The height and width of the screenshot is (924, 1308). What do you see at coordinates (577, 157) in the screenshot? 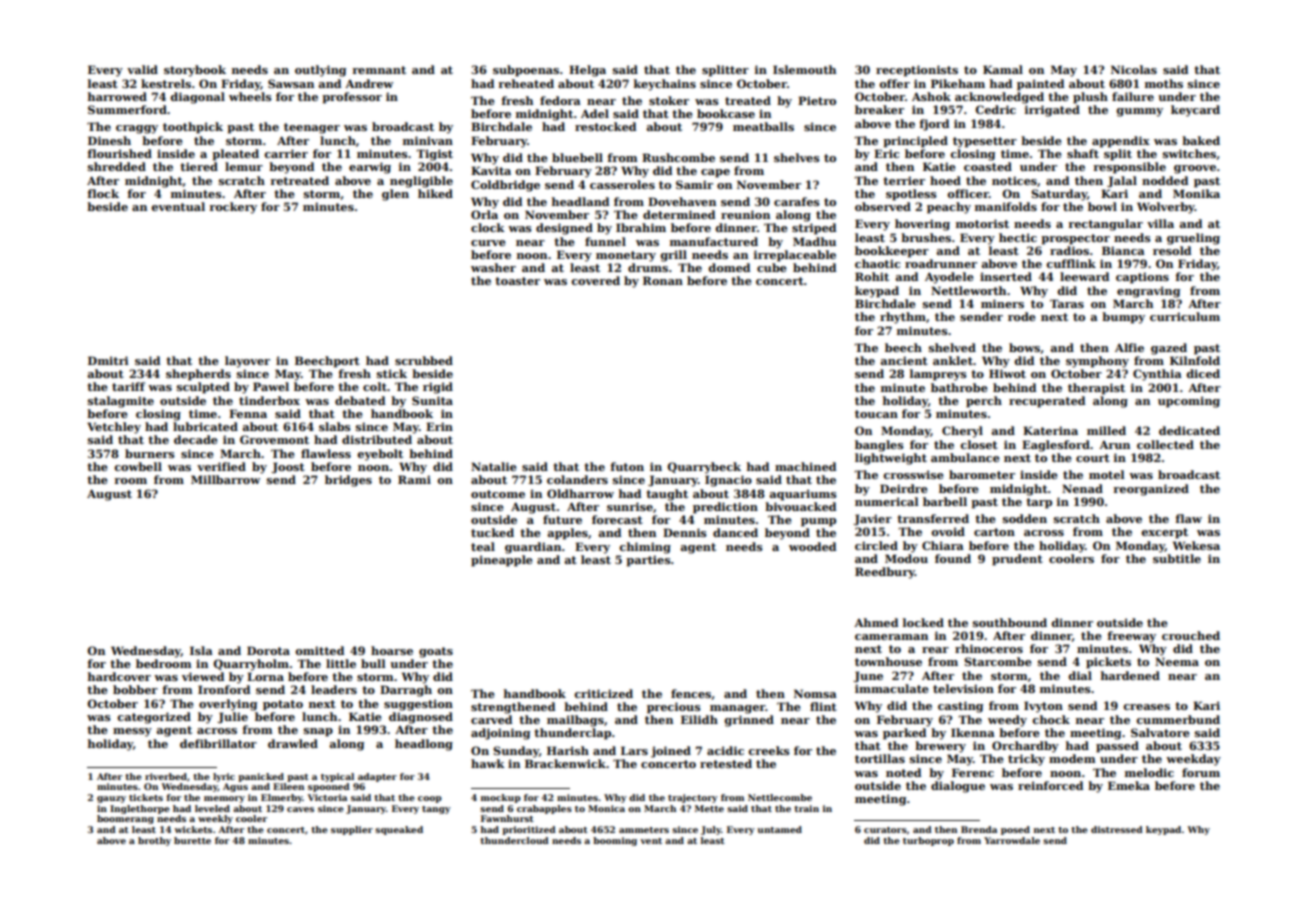
I see `bluebell` at bounding box center [577, 157].
